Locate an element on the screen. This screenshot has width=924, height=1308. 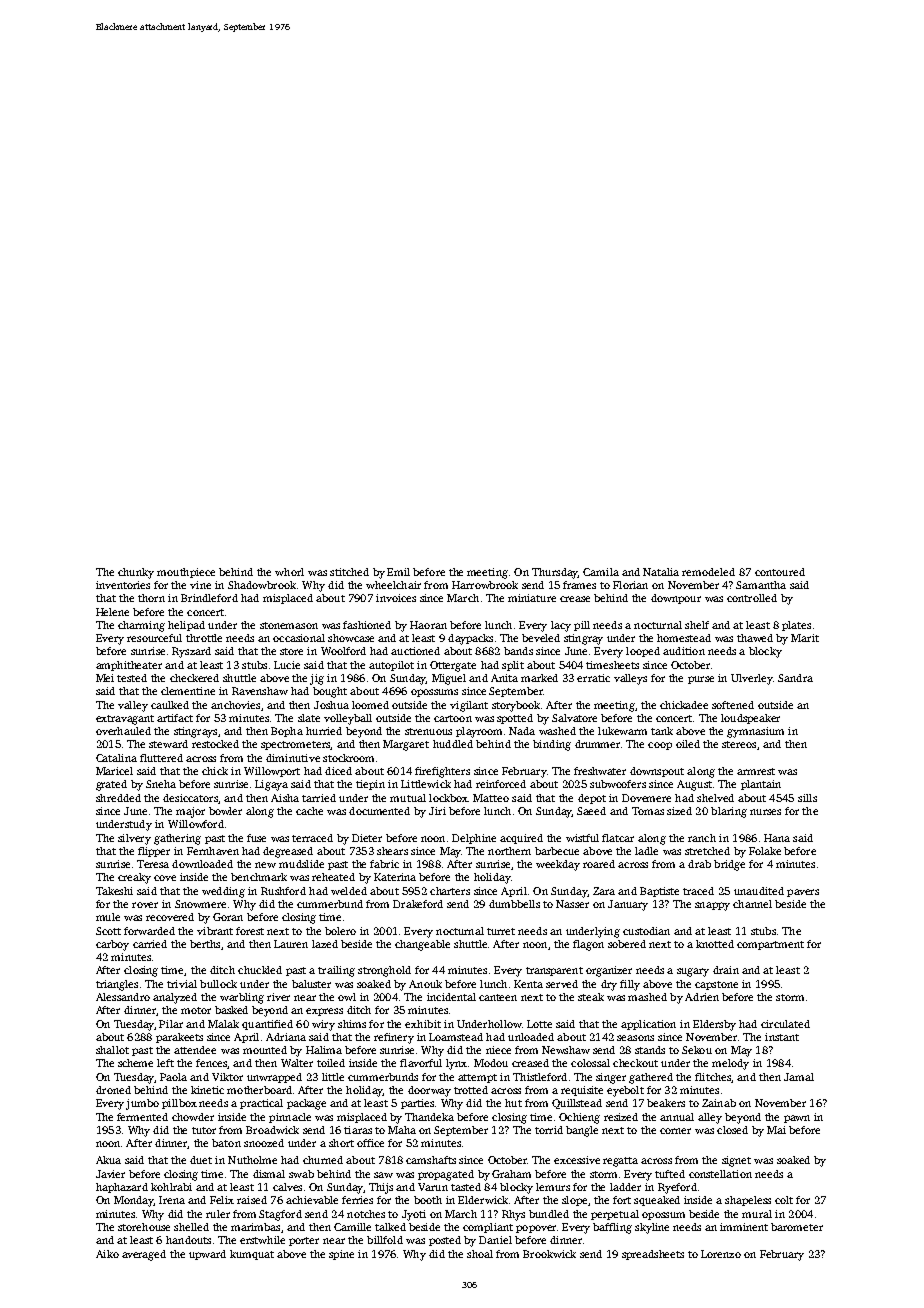
spine is located at coordinates (341, 1255).
